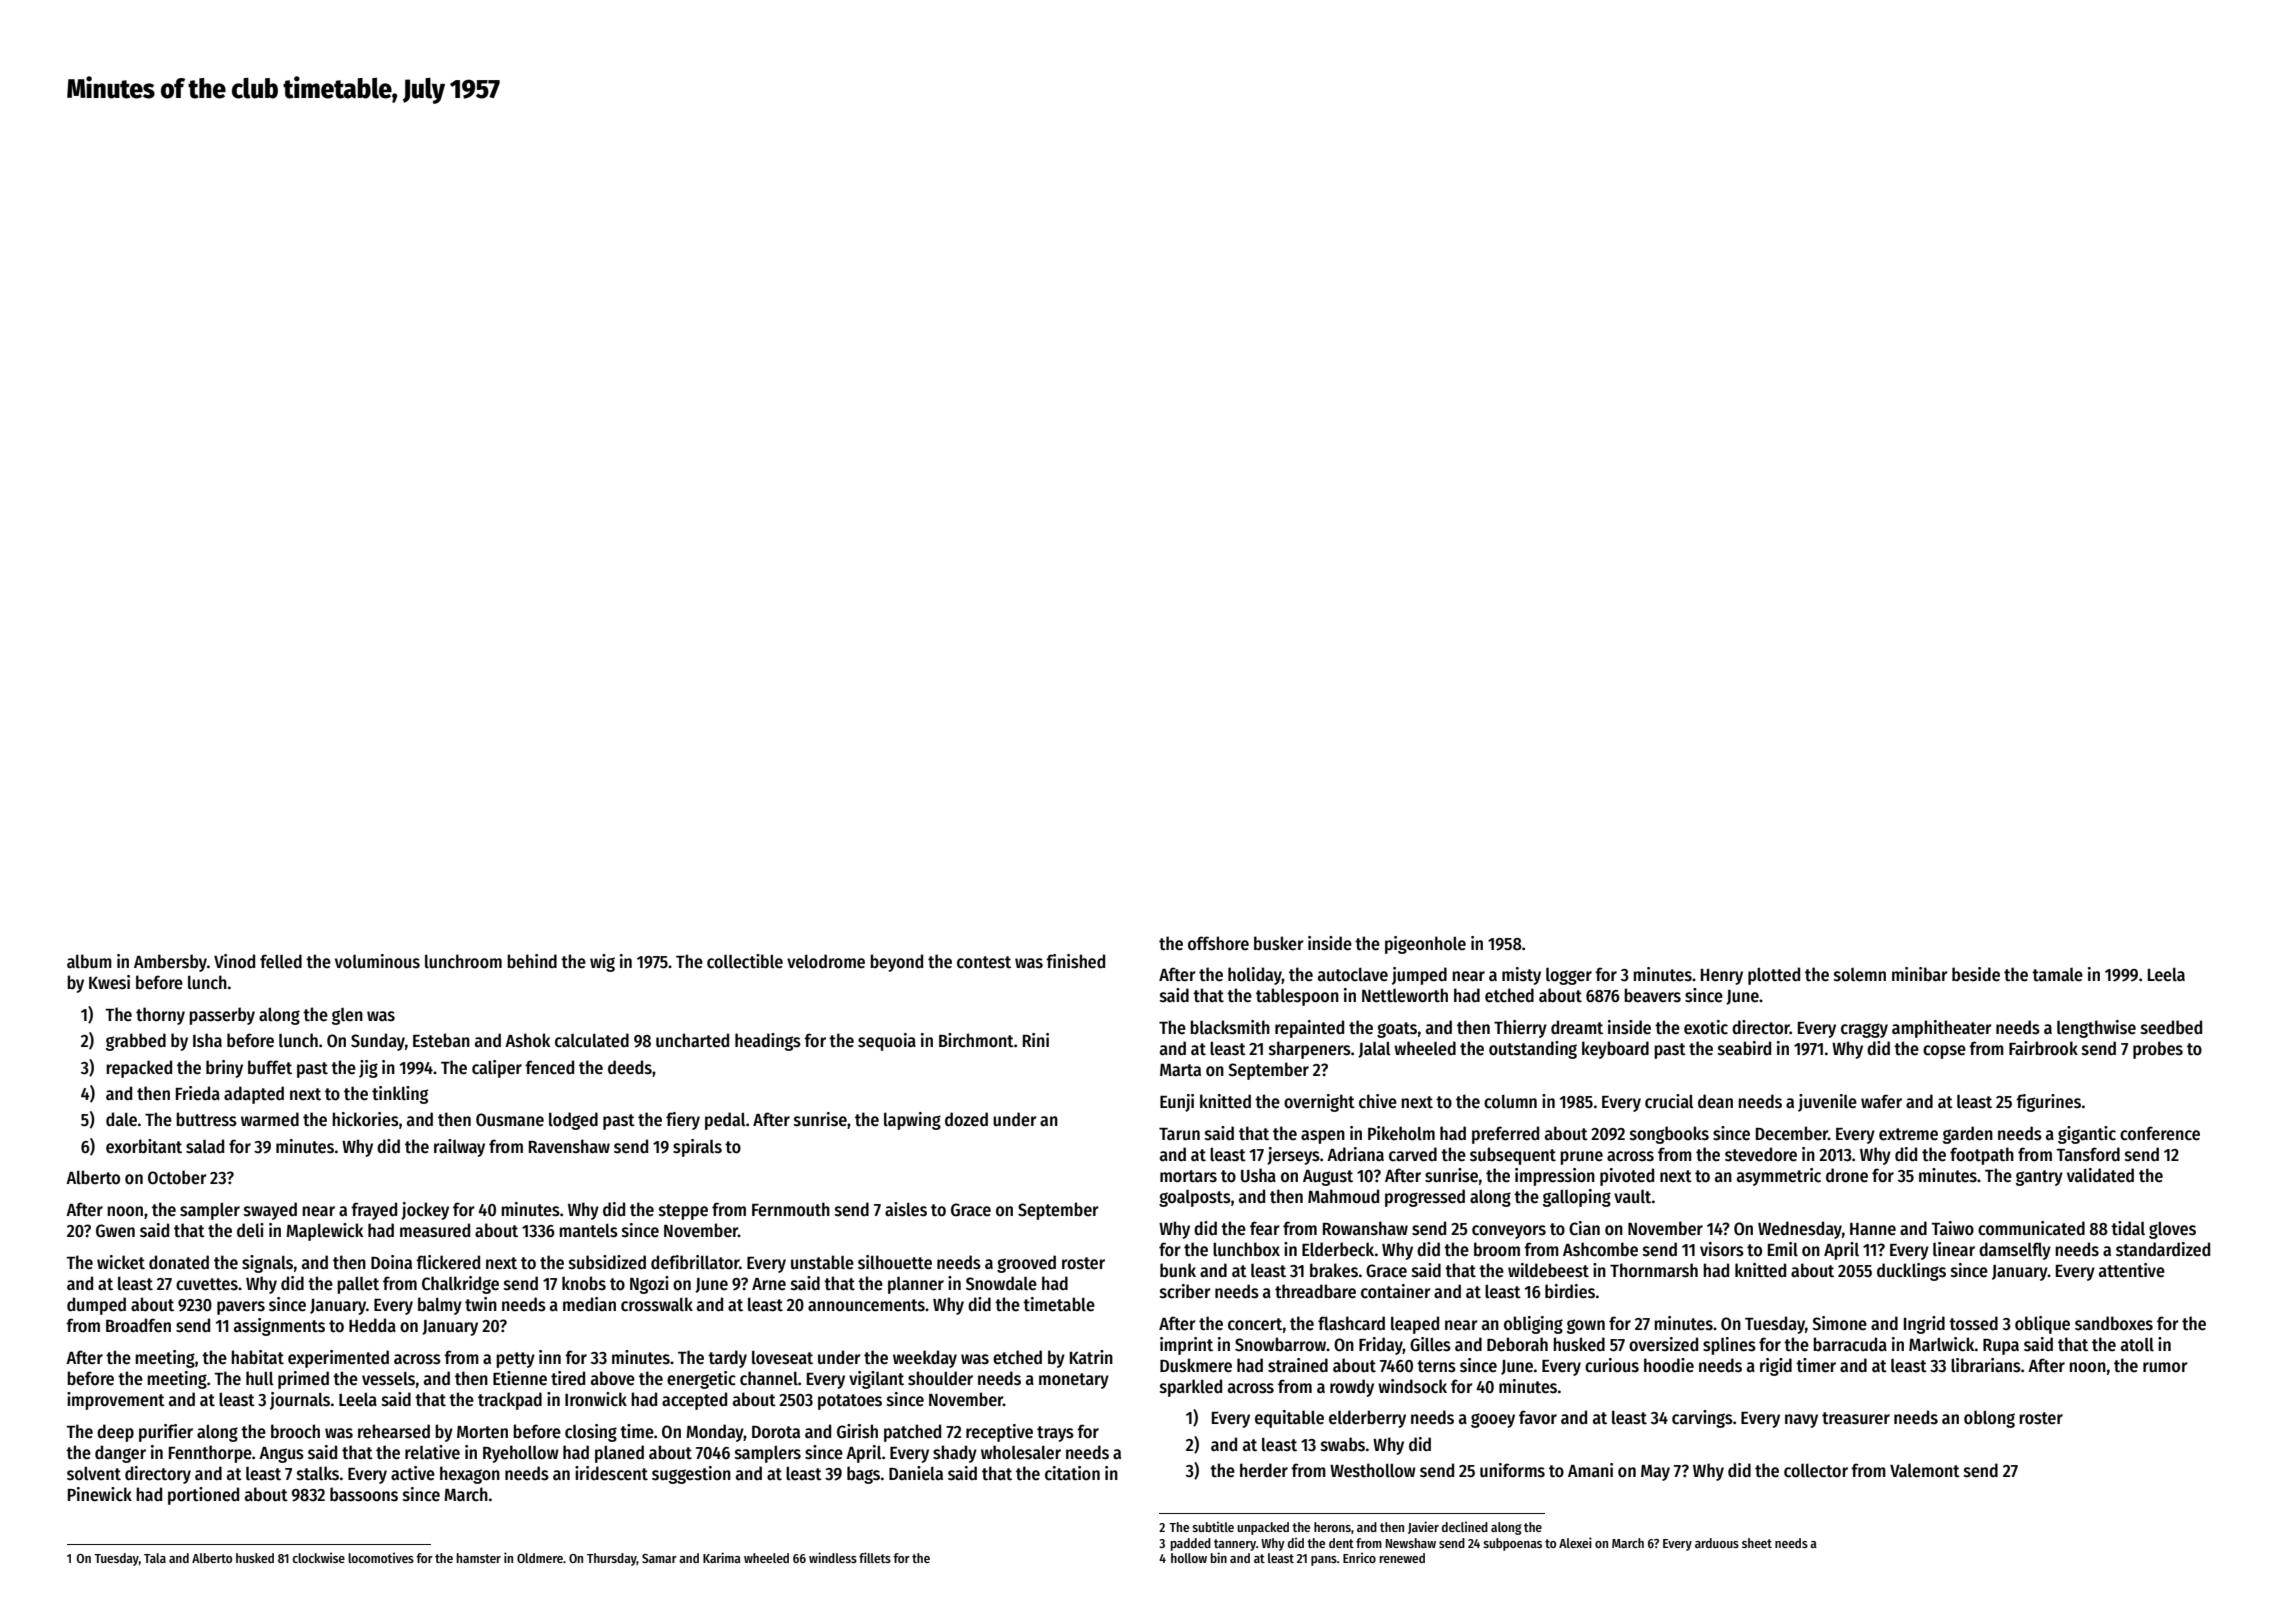  I want to click on sheet, so click(1757, 1543).
